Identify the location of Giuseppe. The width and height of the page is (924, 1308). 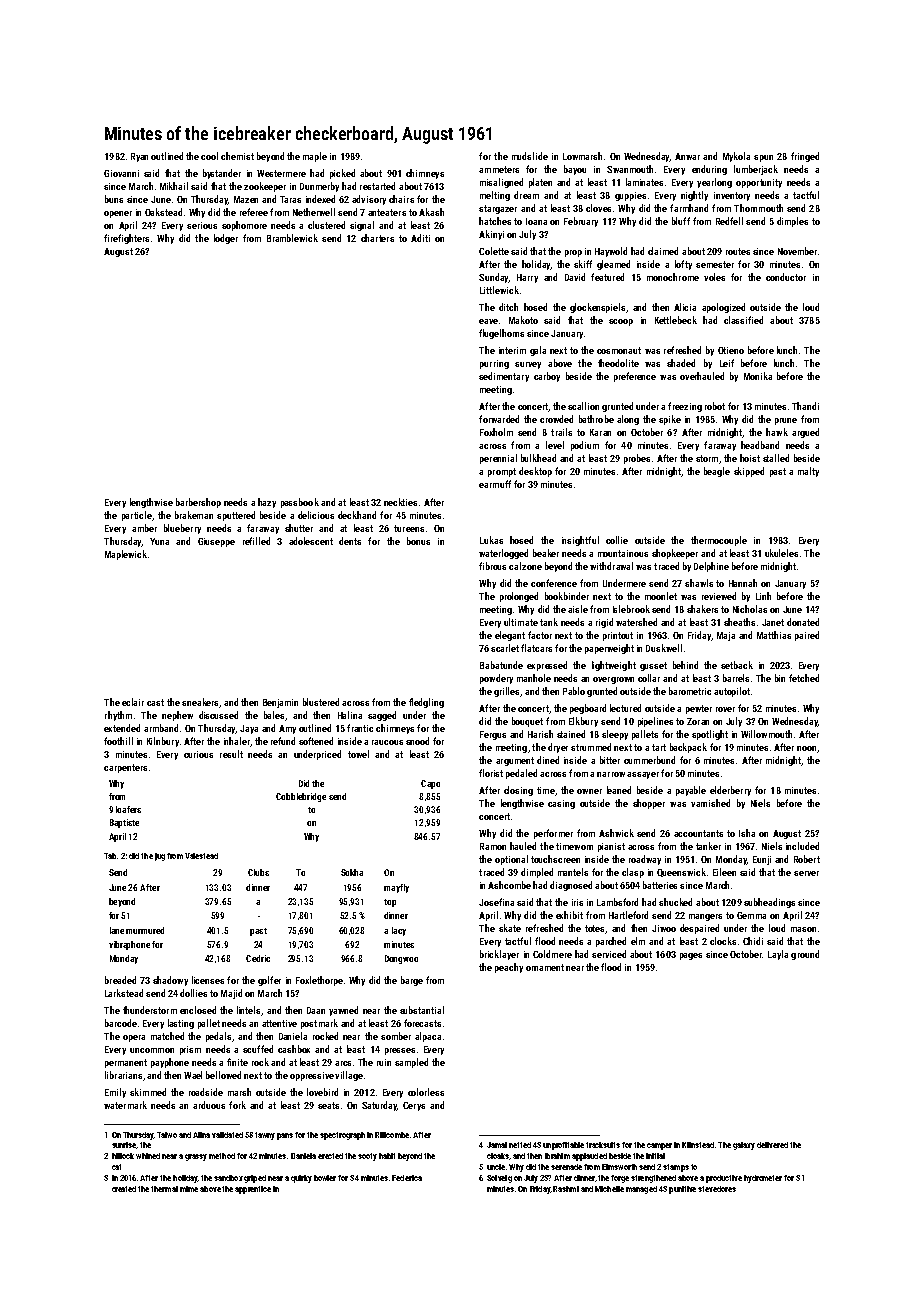
(216, 542).
